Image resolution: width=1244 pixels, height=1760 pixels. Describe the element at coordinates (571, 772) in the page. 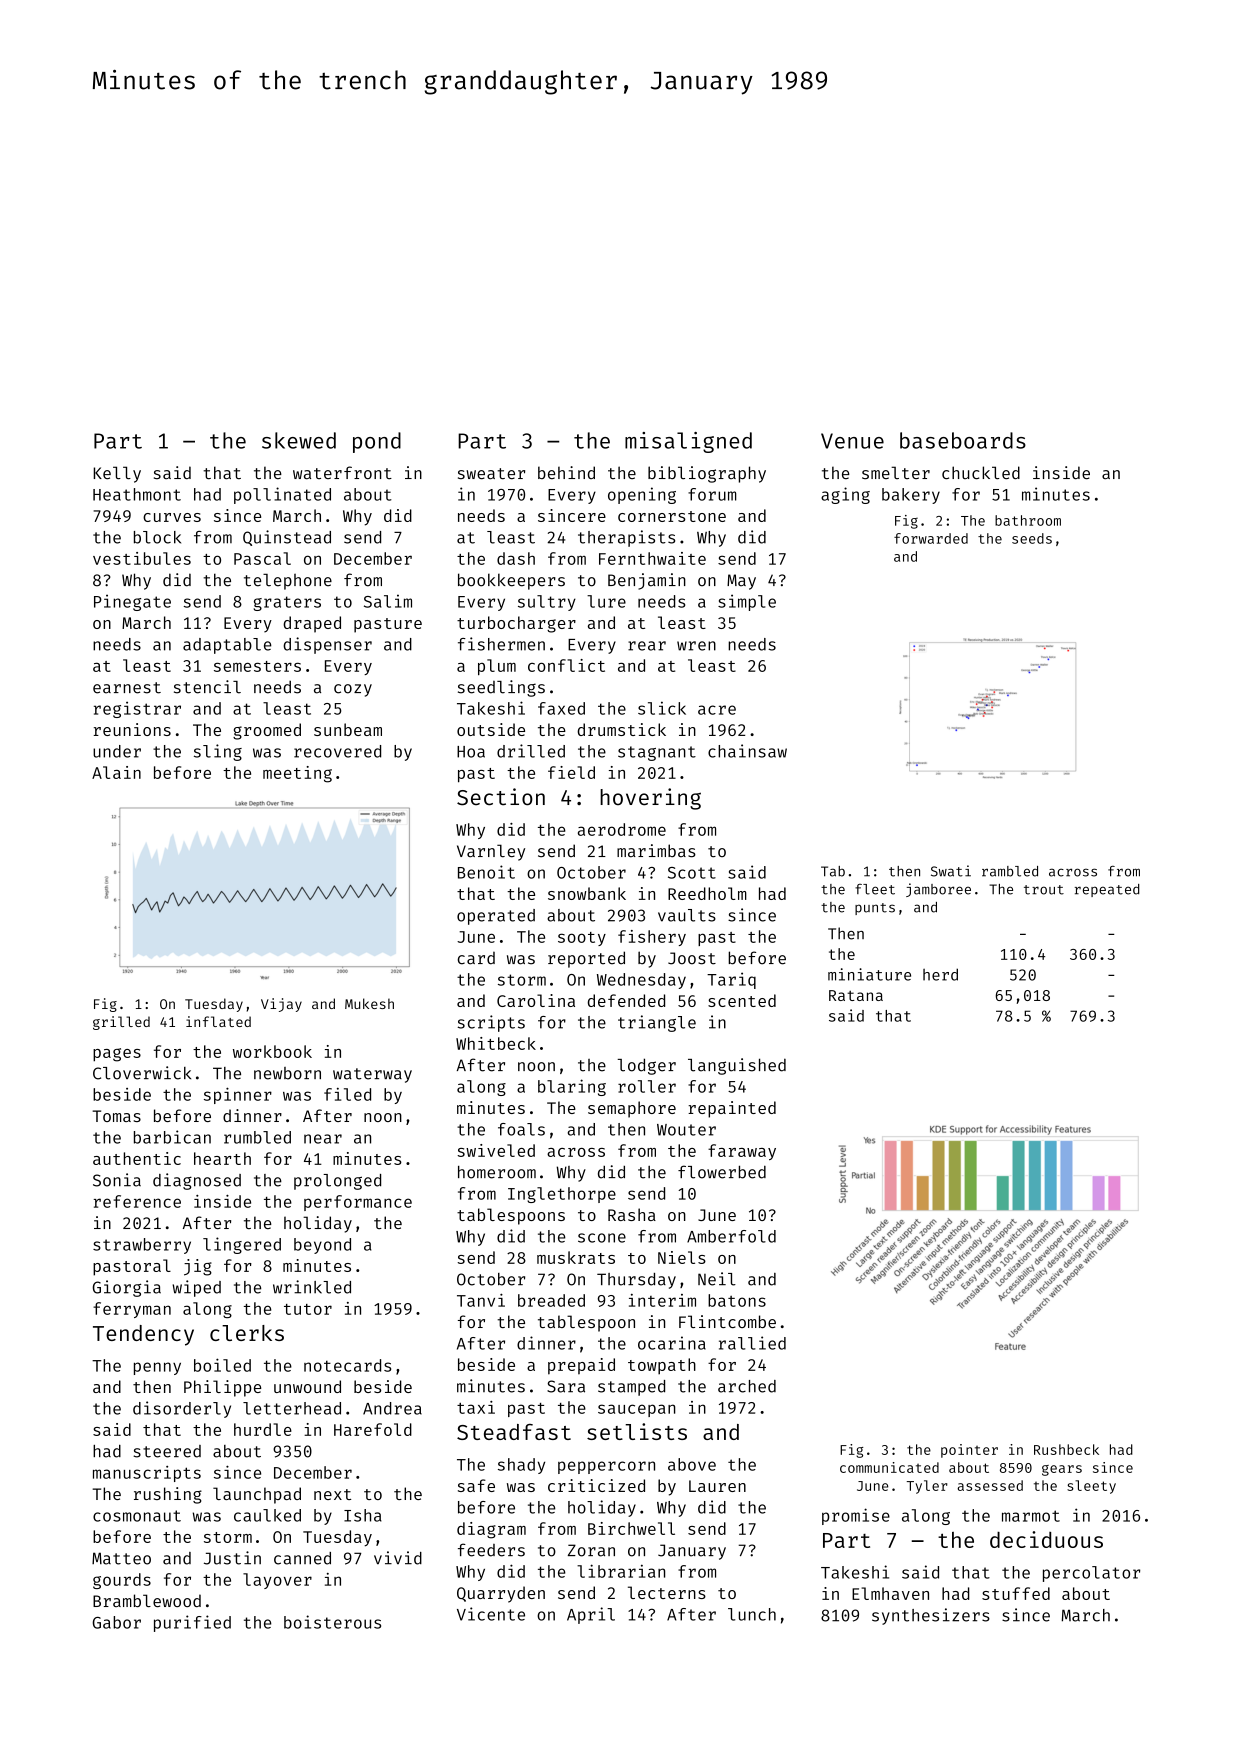

I see `field` at that location.
